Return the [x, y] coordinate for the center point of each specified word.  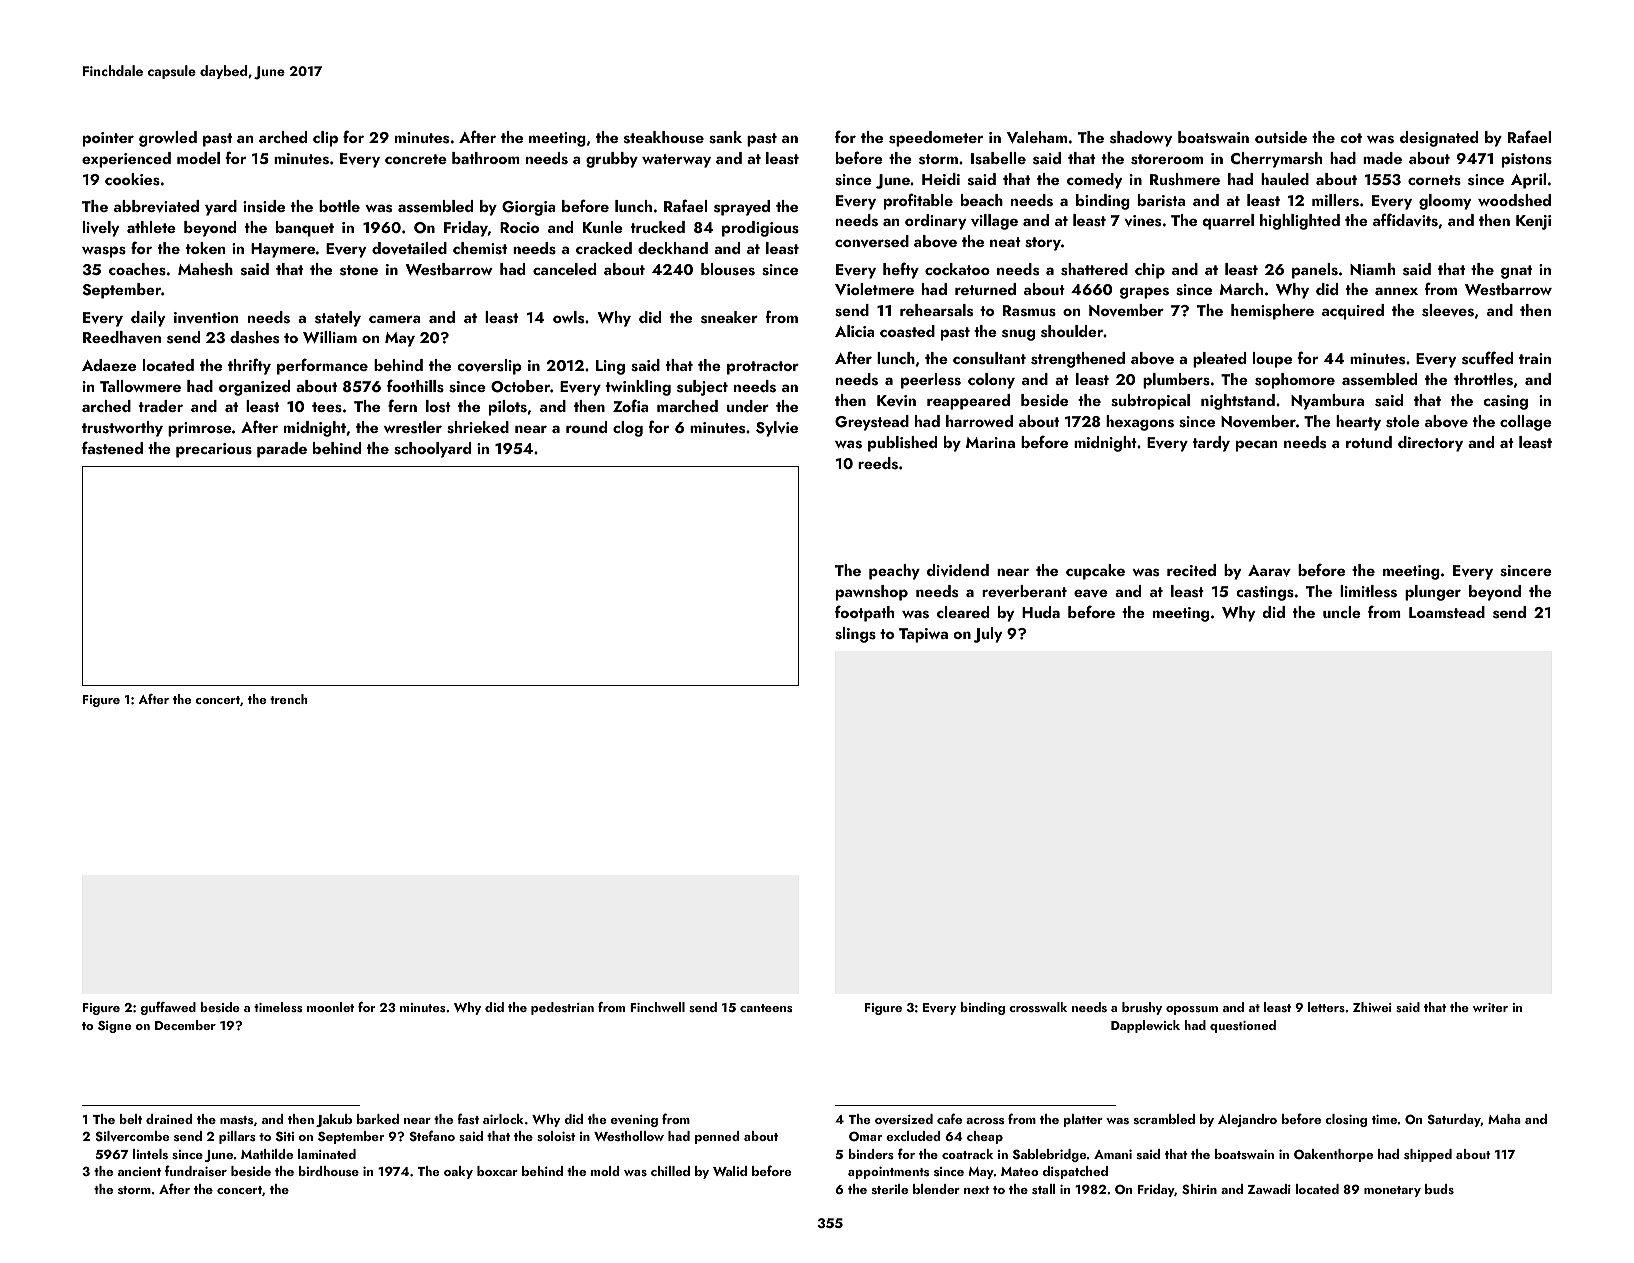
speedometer [936, 139]
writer [1490, 1007]
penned [717, 1137]
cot [1351, 138]
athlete [151, 227]
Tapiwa [923, 635]
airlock [503, 1119]
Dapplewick [1145, 1026]
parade [282, 450]
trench [289, 699]
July [987, 635]
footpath [864, 613]
